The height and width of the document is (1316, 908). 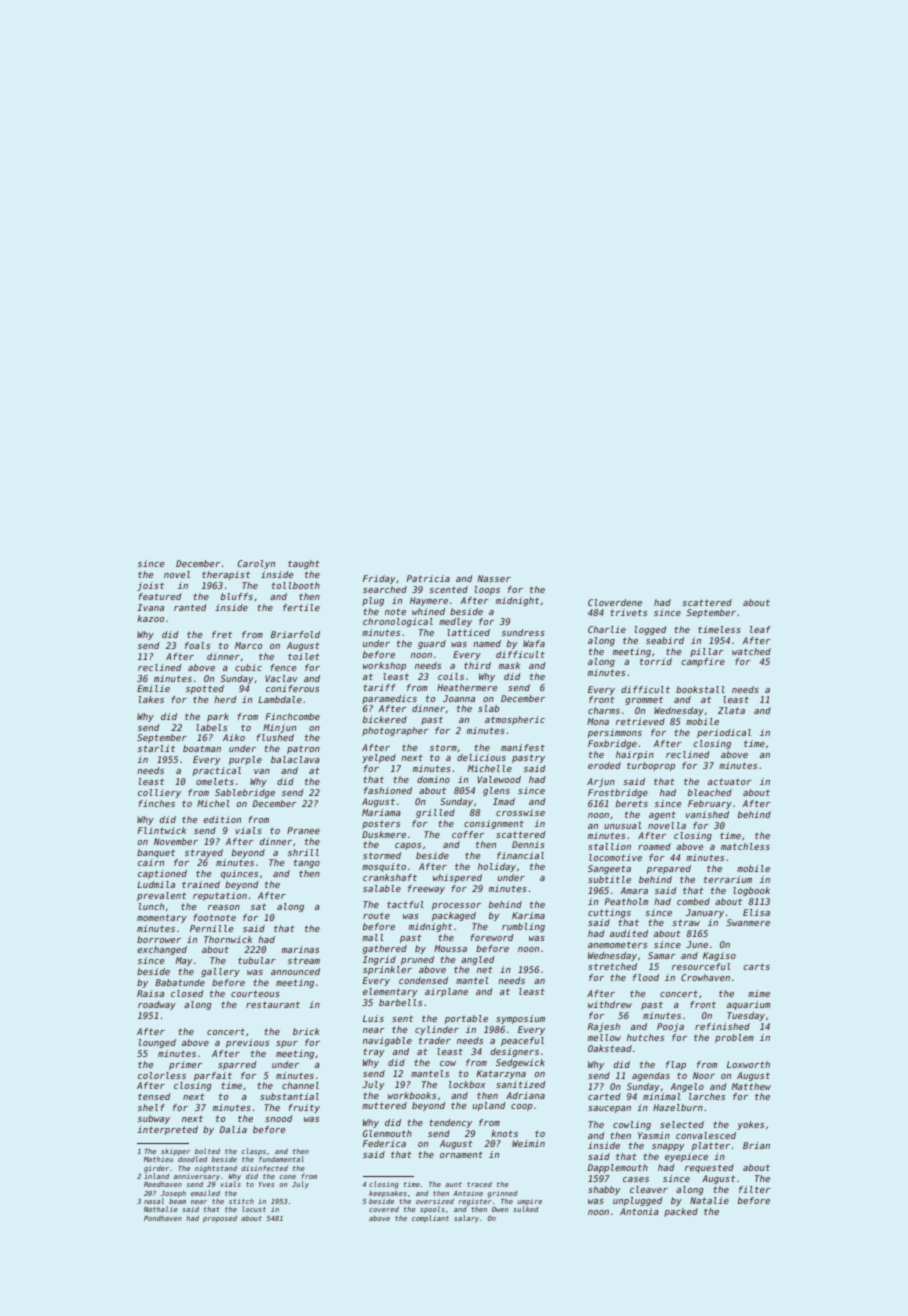 What do you see at coordinates (428, 578) in the document?
I see `Patricia` at bounding box center [428, 578].
